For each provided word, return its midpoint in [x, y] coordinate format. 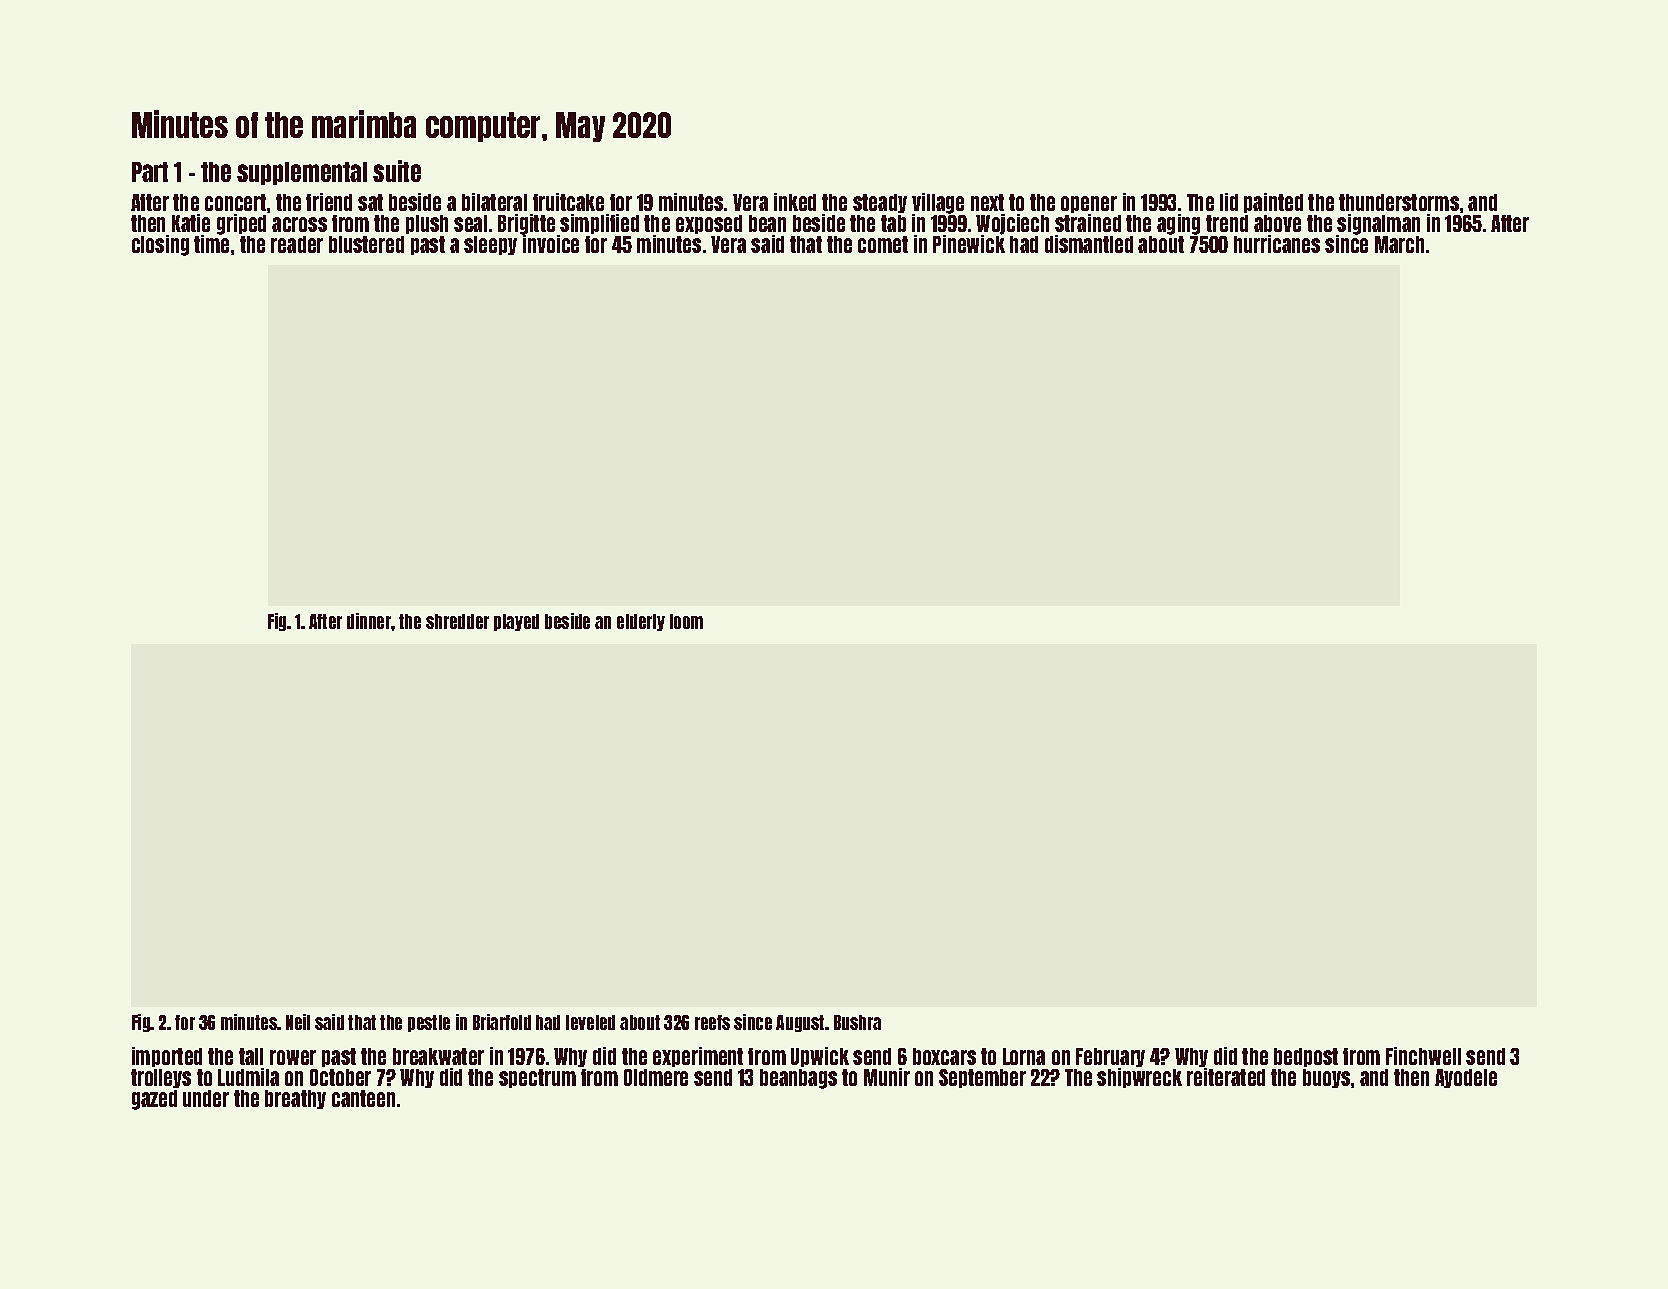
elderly [641, 622]
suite [397, 171]
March [1399, 244]
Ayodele [1466, 1078]
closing [160, 245]
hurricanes [1277, 244]
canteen [363, 1098]
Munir [887, 1077]
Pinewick [969, 244]
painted [1273, 203]
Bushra [857, 1022]
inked [795, 202]
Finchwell [1423, 1056]
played [516, 622]
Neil [298, 1022]
